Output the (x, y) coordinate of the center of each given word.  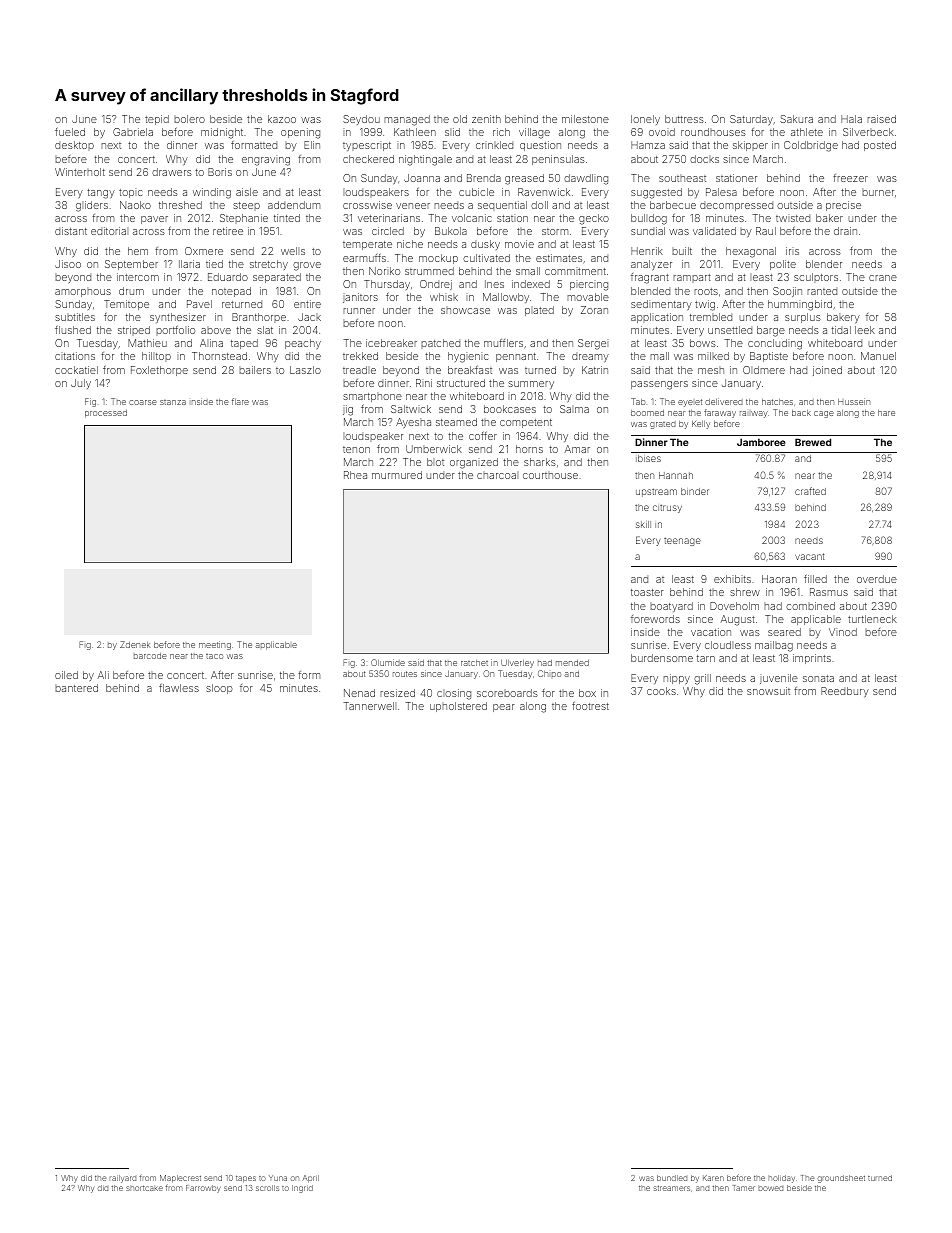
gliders (92, 206)
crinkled (494, 145)
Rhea (355, 475)
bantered (76, 688)
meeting (215, 645)
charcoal (497, 475)
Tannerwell (369, 706)
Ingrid (302, 1189)
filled (815, 578)
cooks (661, 691)
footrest (590, 706)
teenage (682, 542)
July (81, 384)
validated (714, 231)
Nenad (359, 693)
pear (504, 708)
